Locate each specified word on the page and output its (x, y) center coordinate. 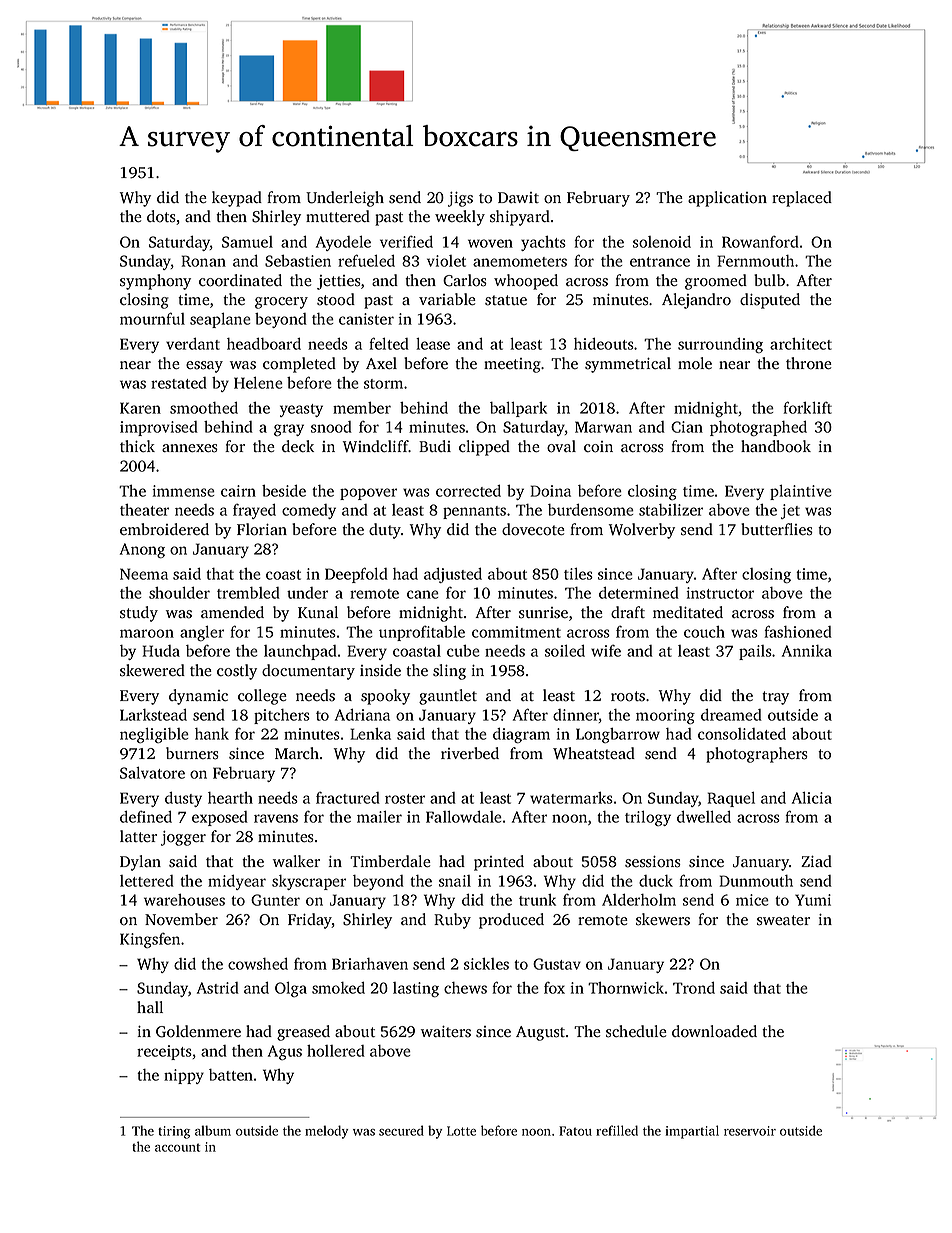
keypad (237, 199)
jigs (460, 199)
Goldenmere (198, 1031)
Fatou (575, 1131)
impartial (692, 1132)
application (727, 199)
